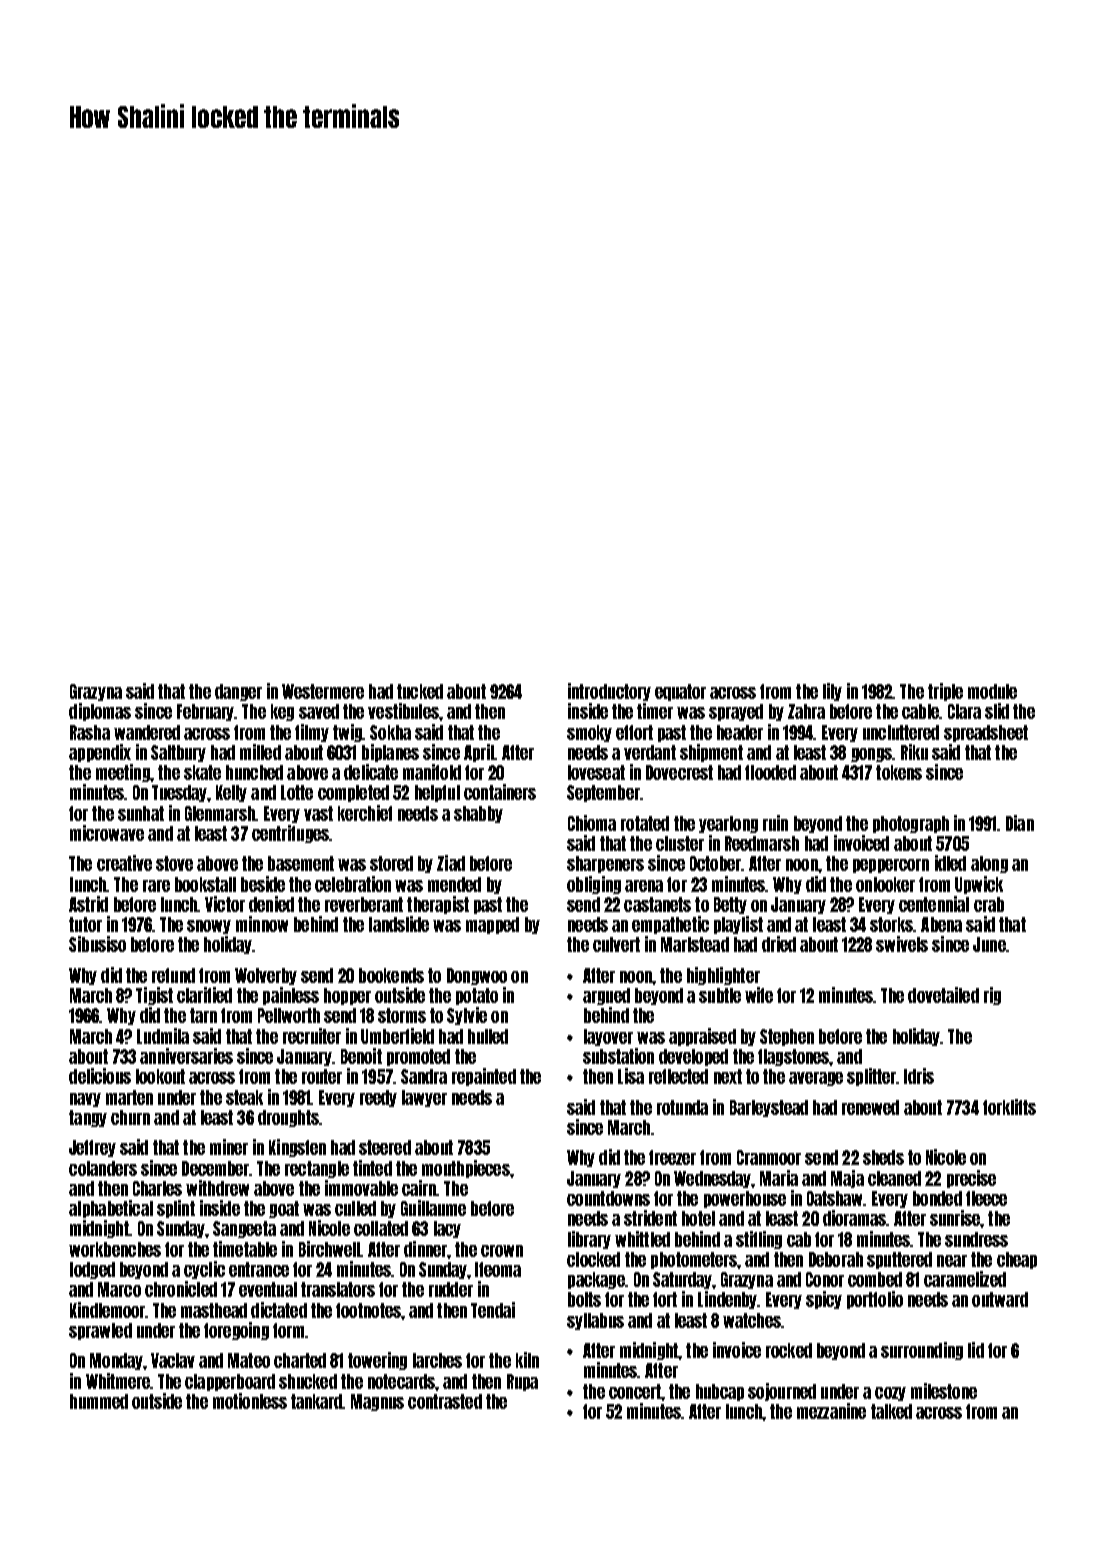 The image size is (1109, 1568). What do you see at coordinates (107, 833) in the screenshot?
I see `microwave` at bounding box center [107, 833].
